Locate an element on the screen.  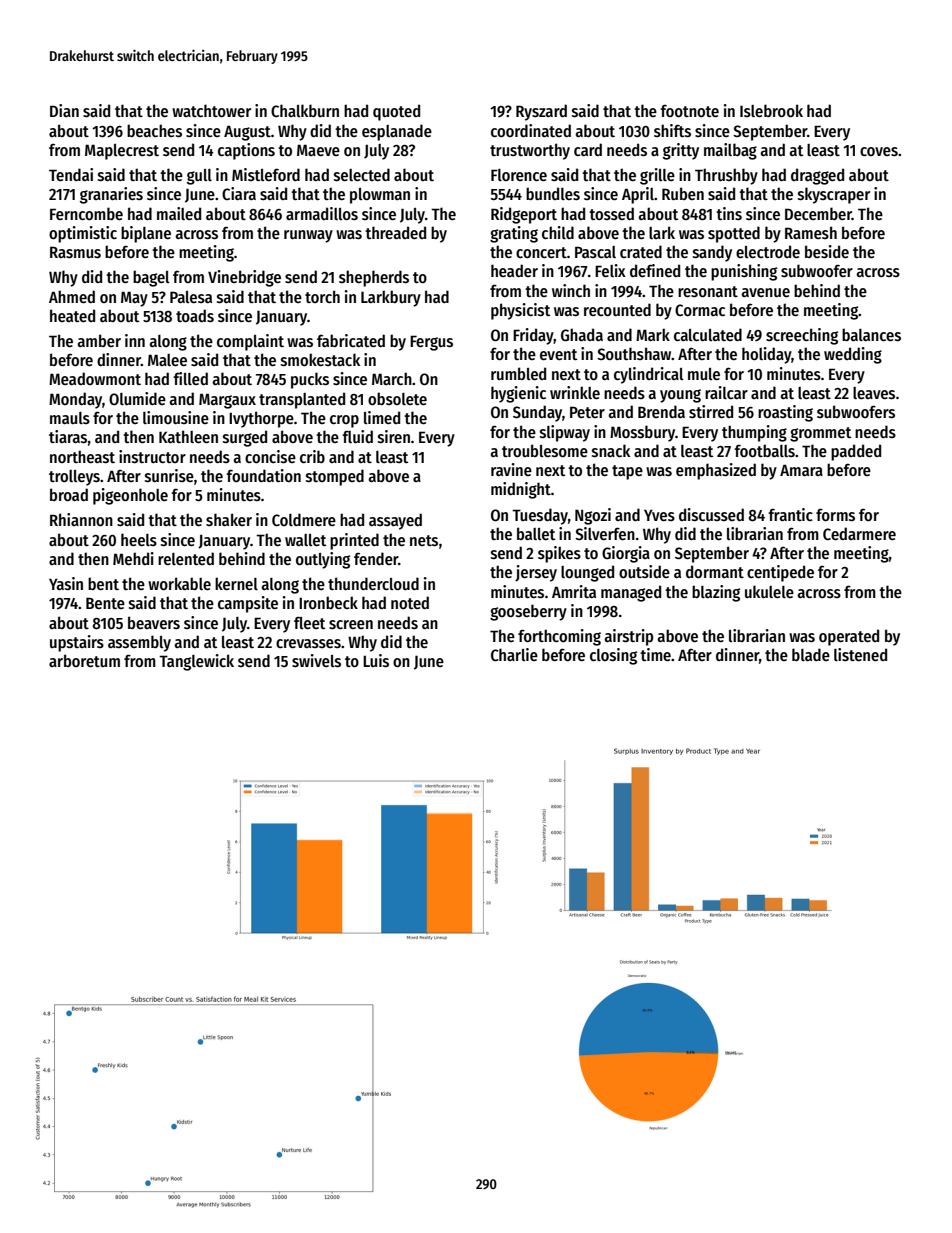
wallet is located at coordinates (305, 540).
